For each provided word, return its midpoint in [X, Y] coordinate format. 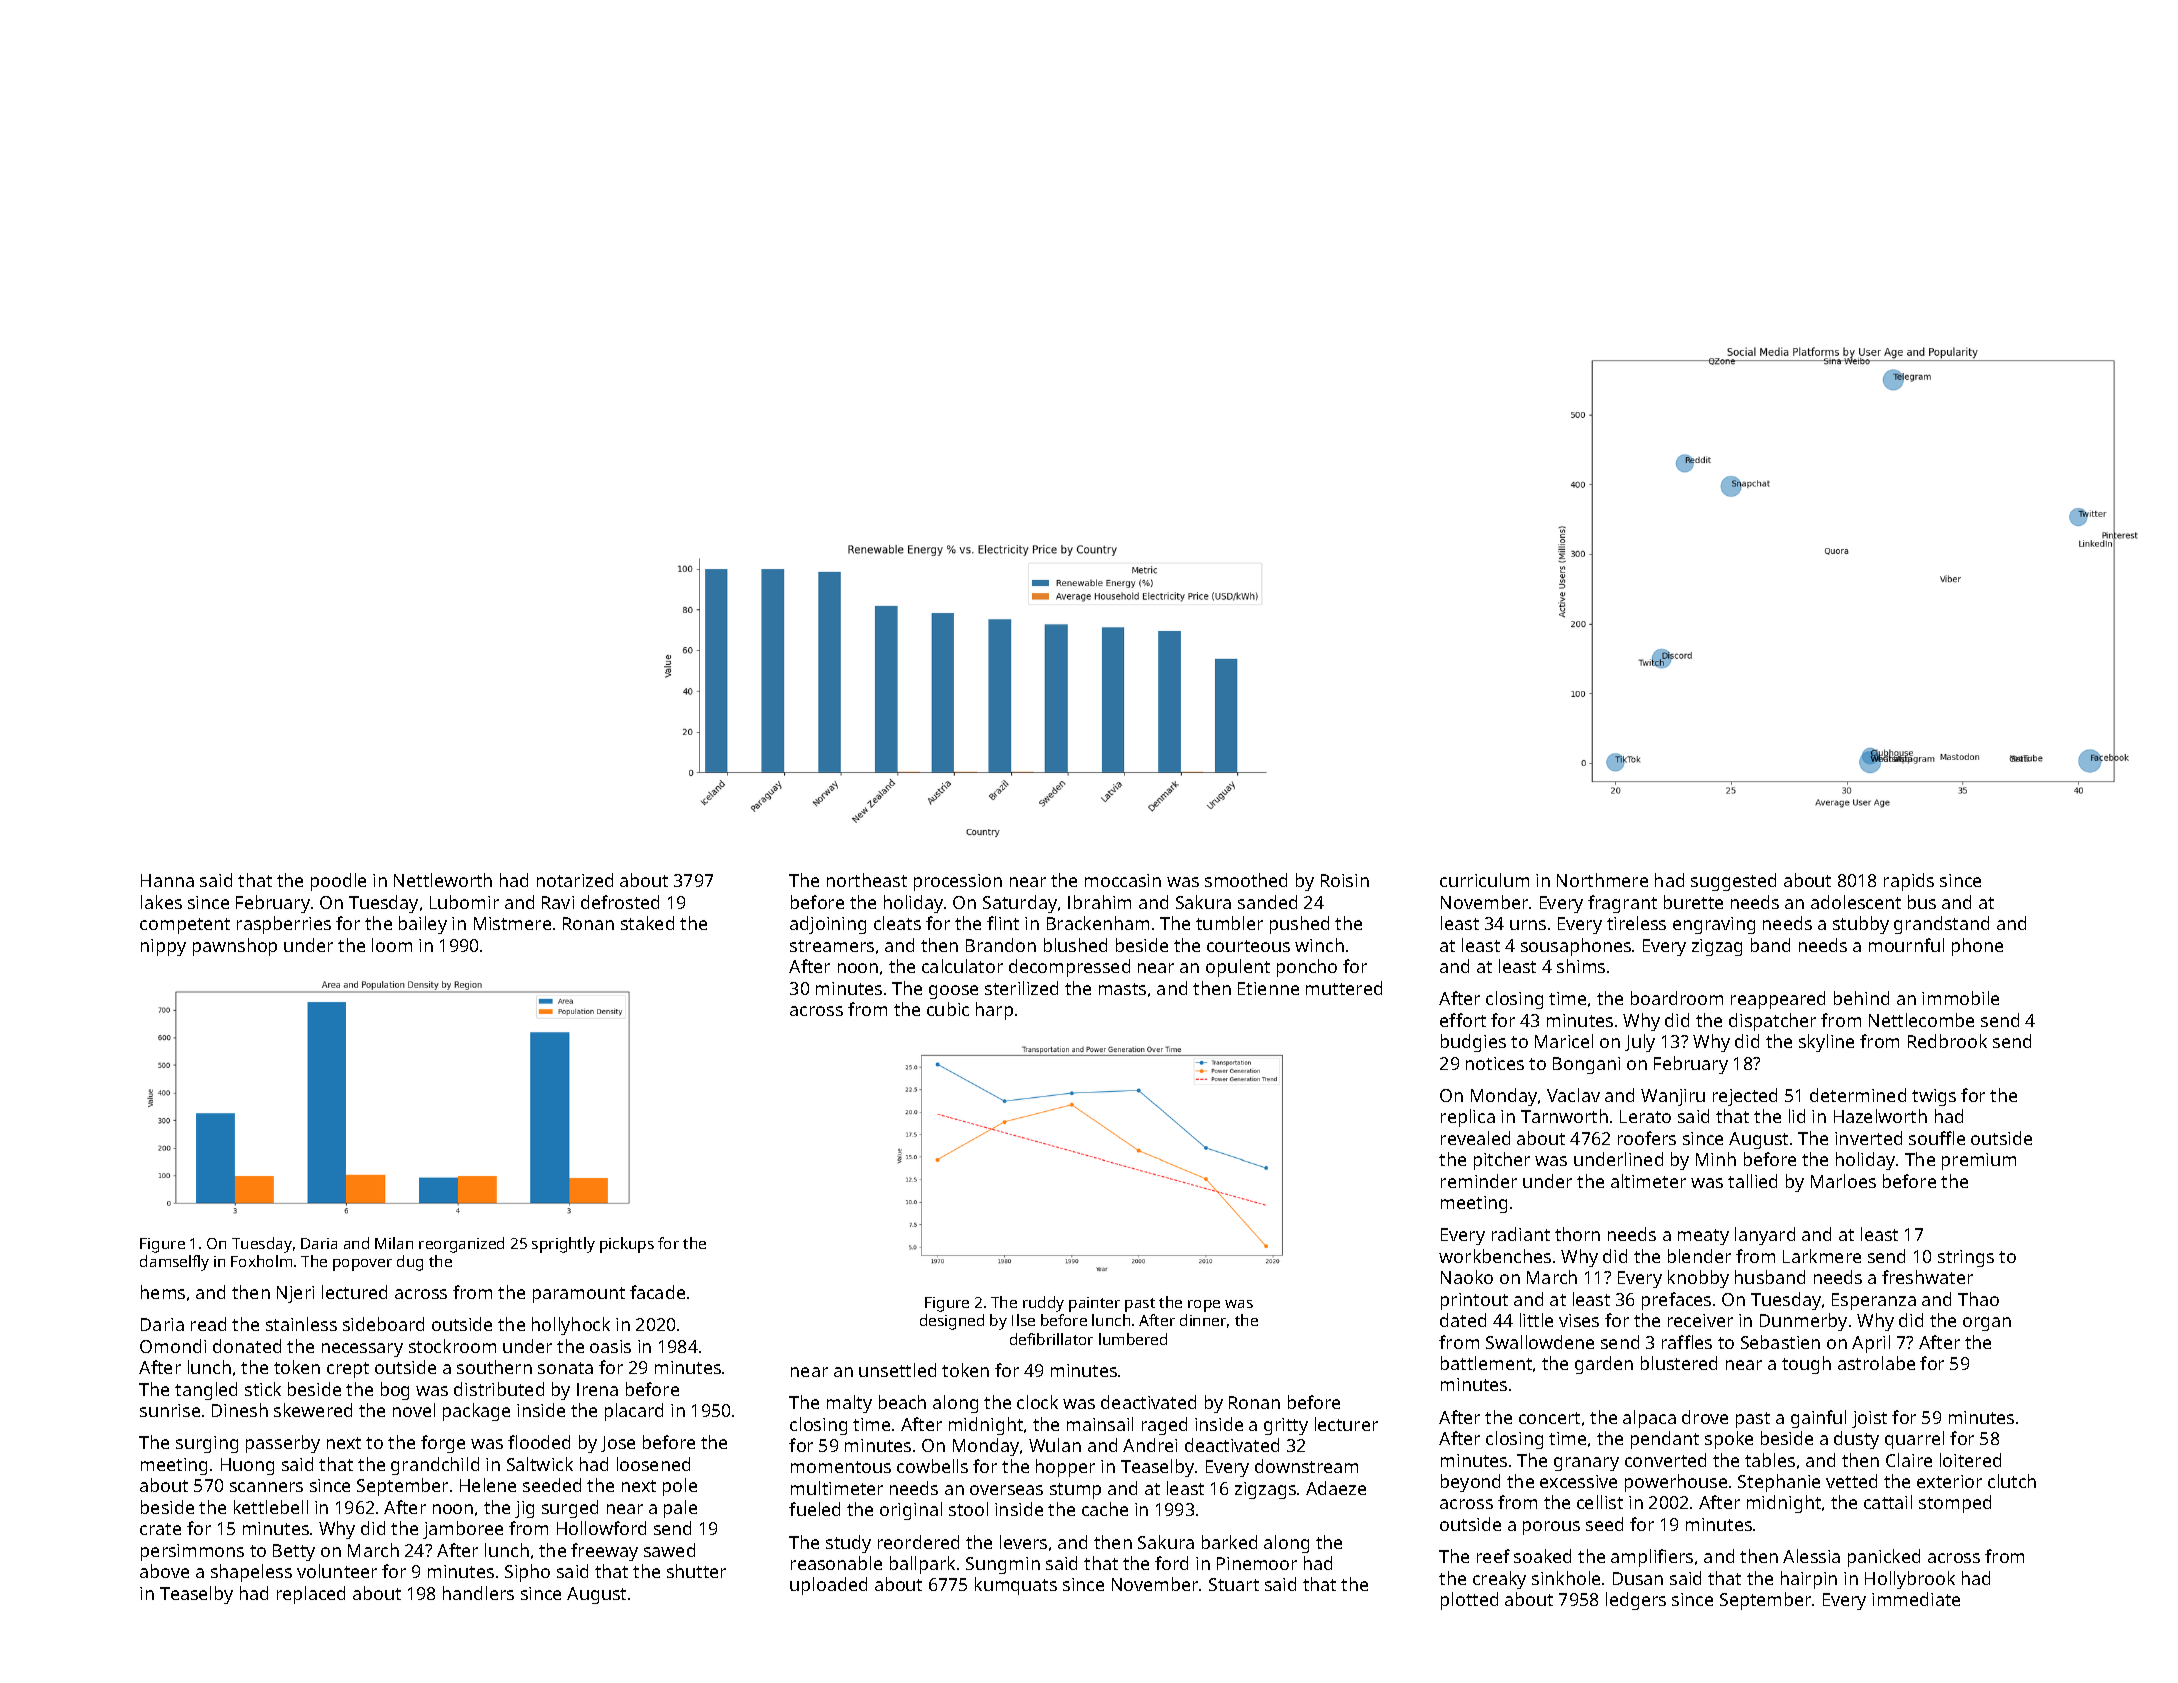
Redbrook [1947, 1041]
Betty [294, 1552]
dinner [1203, 1320]
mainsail [1100, 1424]
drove [1705, 1417]
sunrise [170, 1410]
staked [647, 923]
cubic [948, 1009]
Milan [394, 1243]
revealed [1475, 1138]
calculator [962, 966]
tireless [1636, 923]
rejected [1745, 1097]
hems [163, 1292]
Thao [1978, 1299]
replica [1468, 1118]
